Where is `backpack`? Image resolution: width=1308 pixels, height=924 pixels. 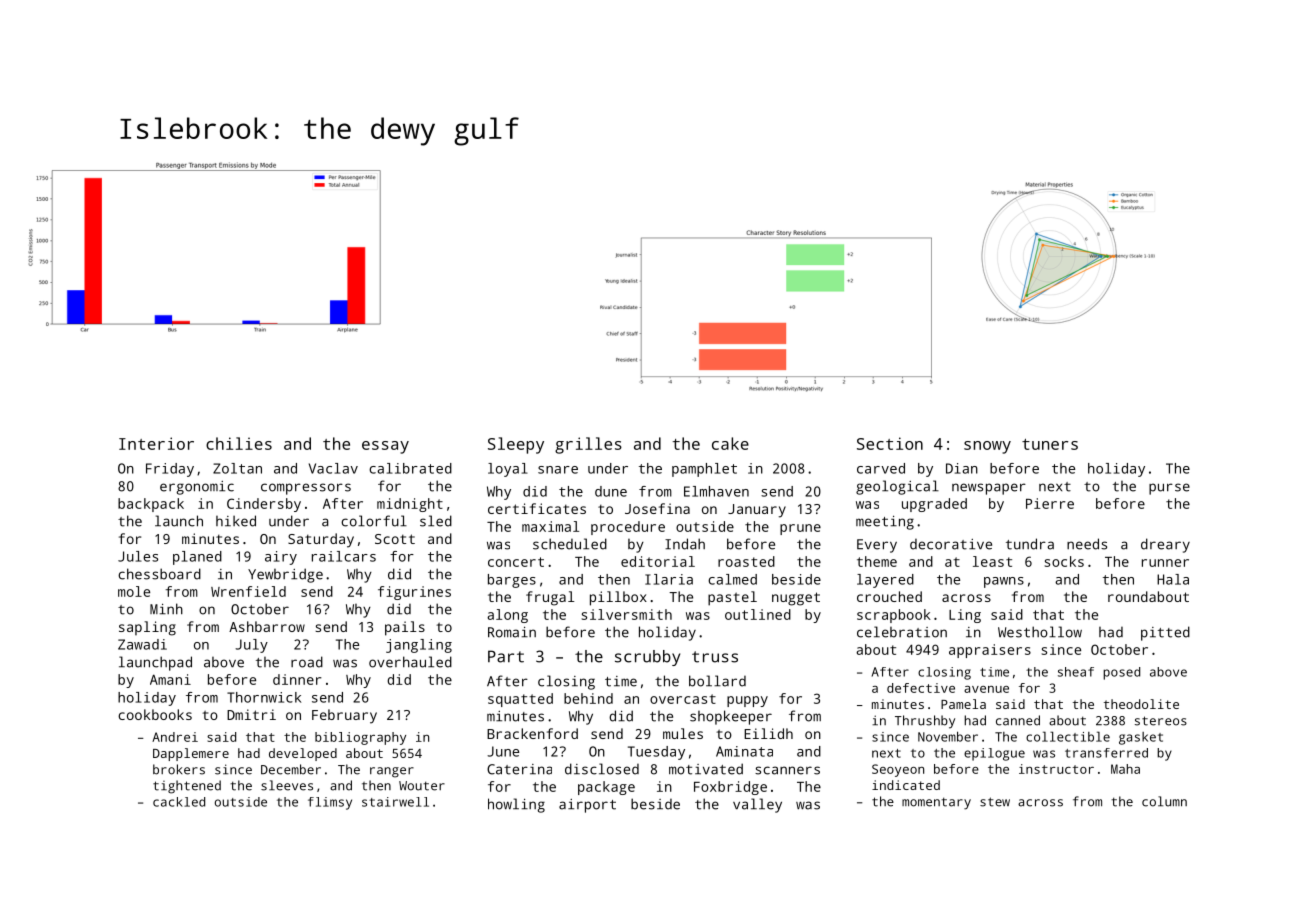
backpack is located at coordinates (151, 505).
